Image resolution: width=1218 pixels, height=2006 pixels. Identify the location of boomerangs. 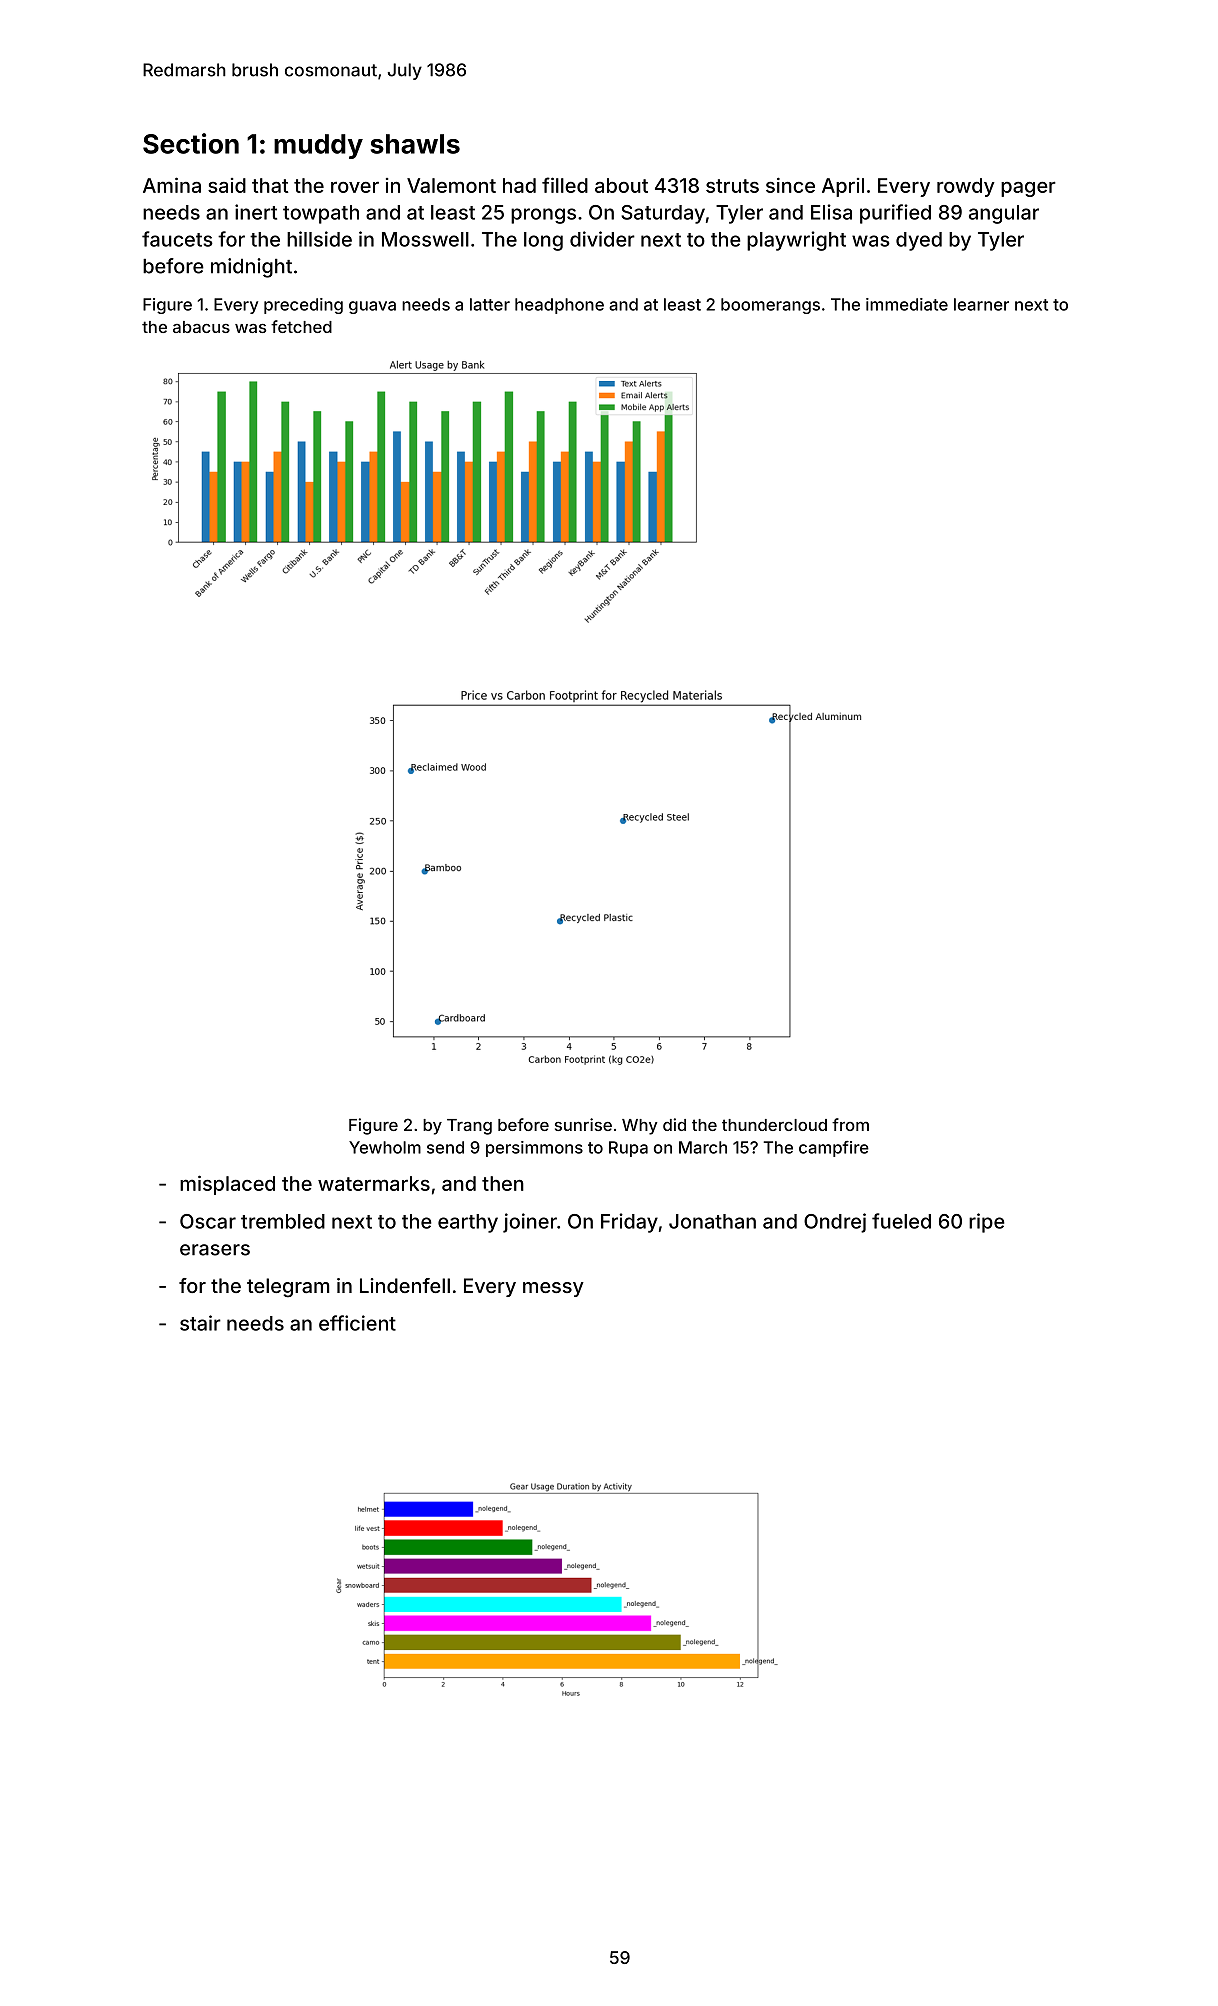
(770, 306).
